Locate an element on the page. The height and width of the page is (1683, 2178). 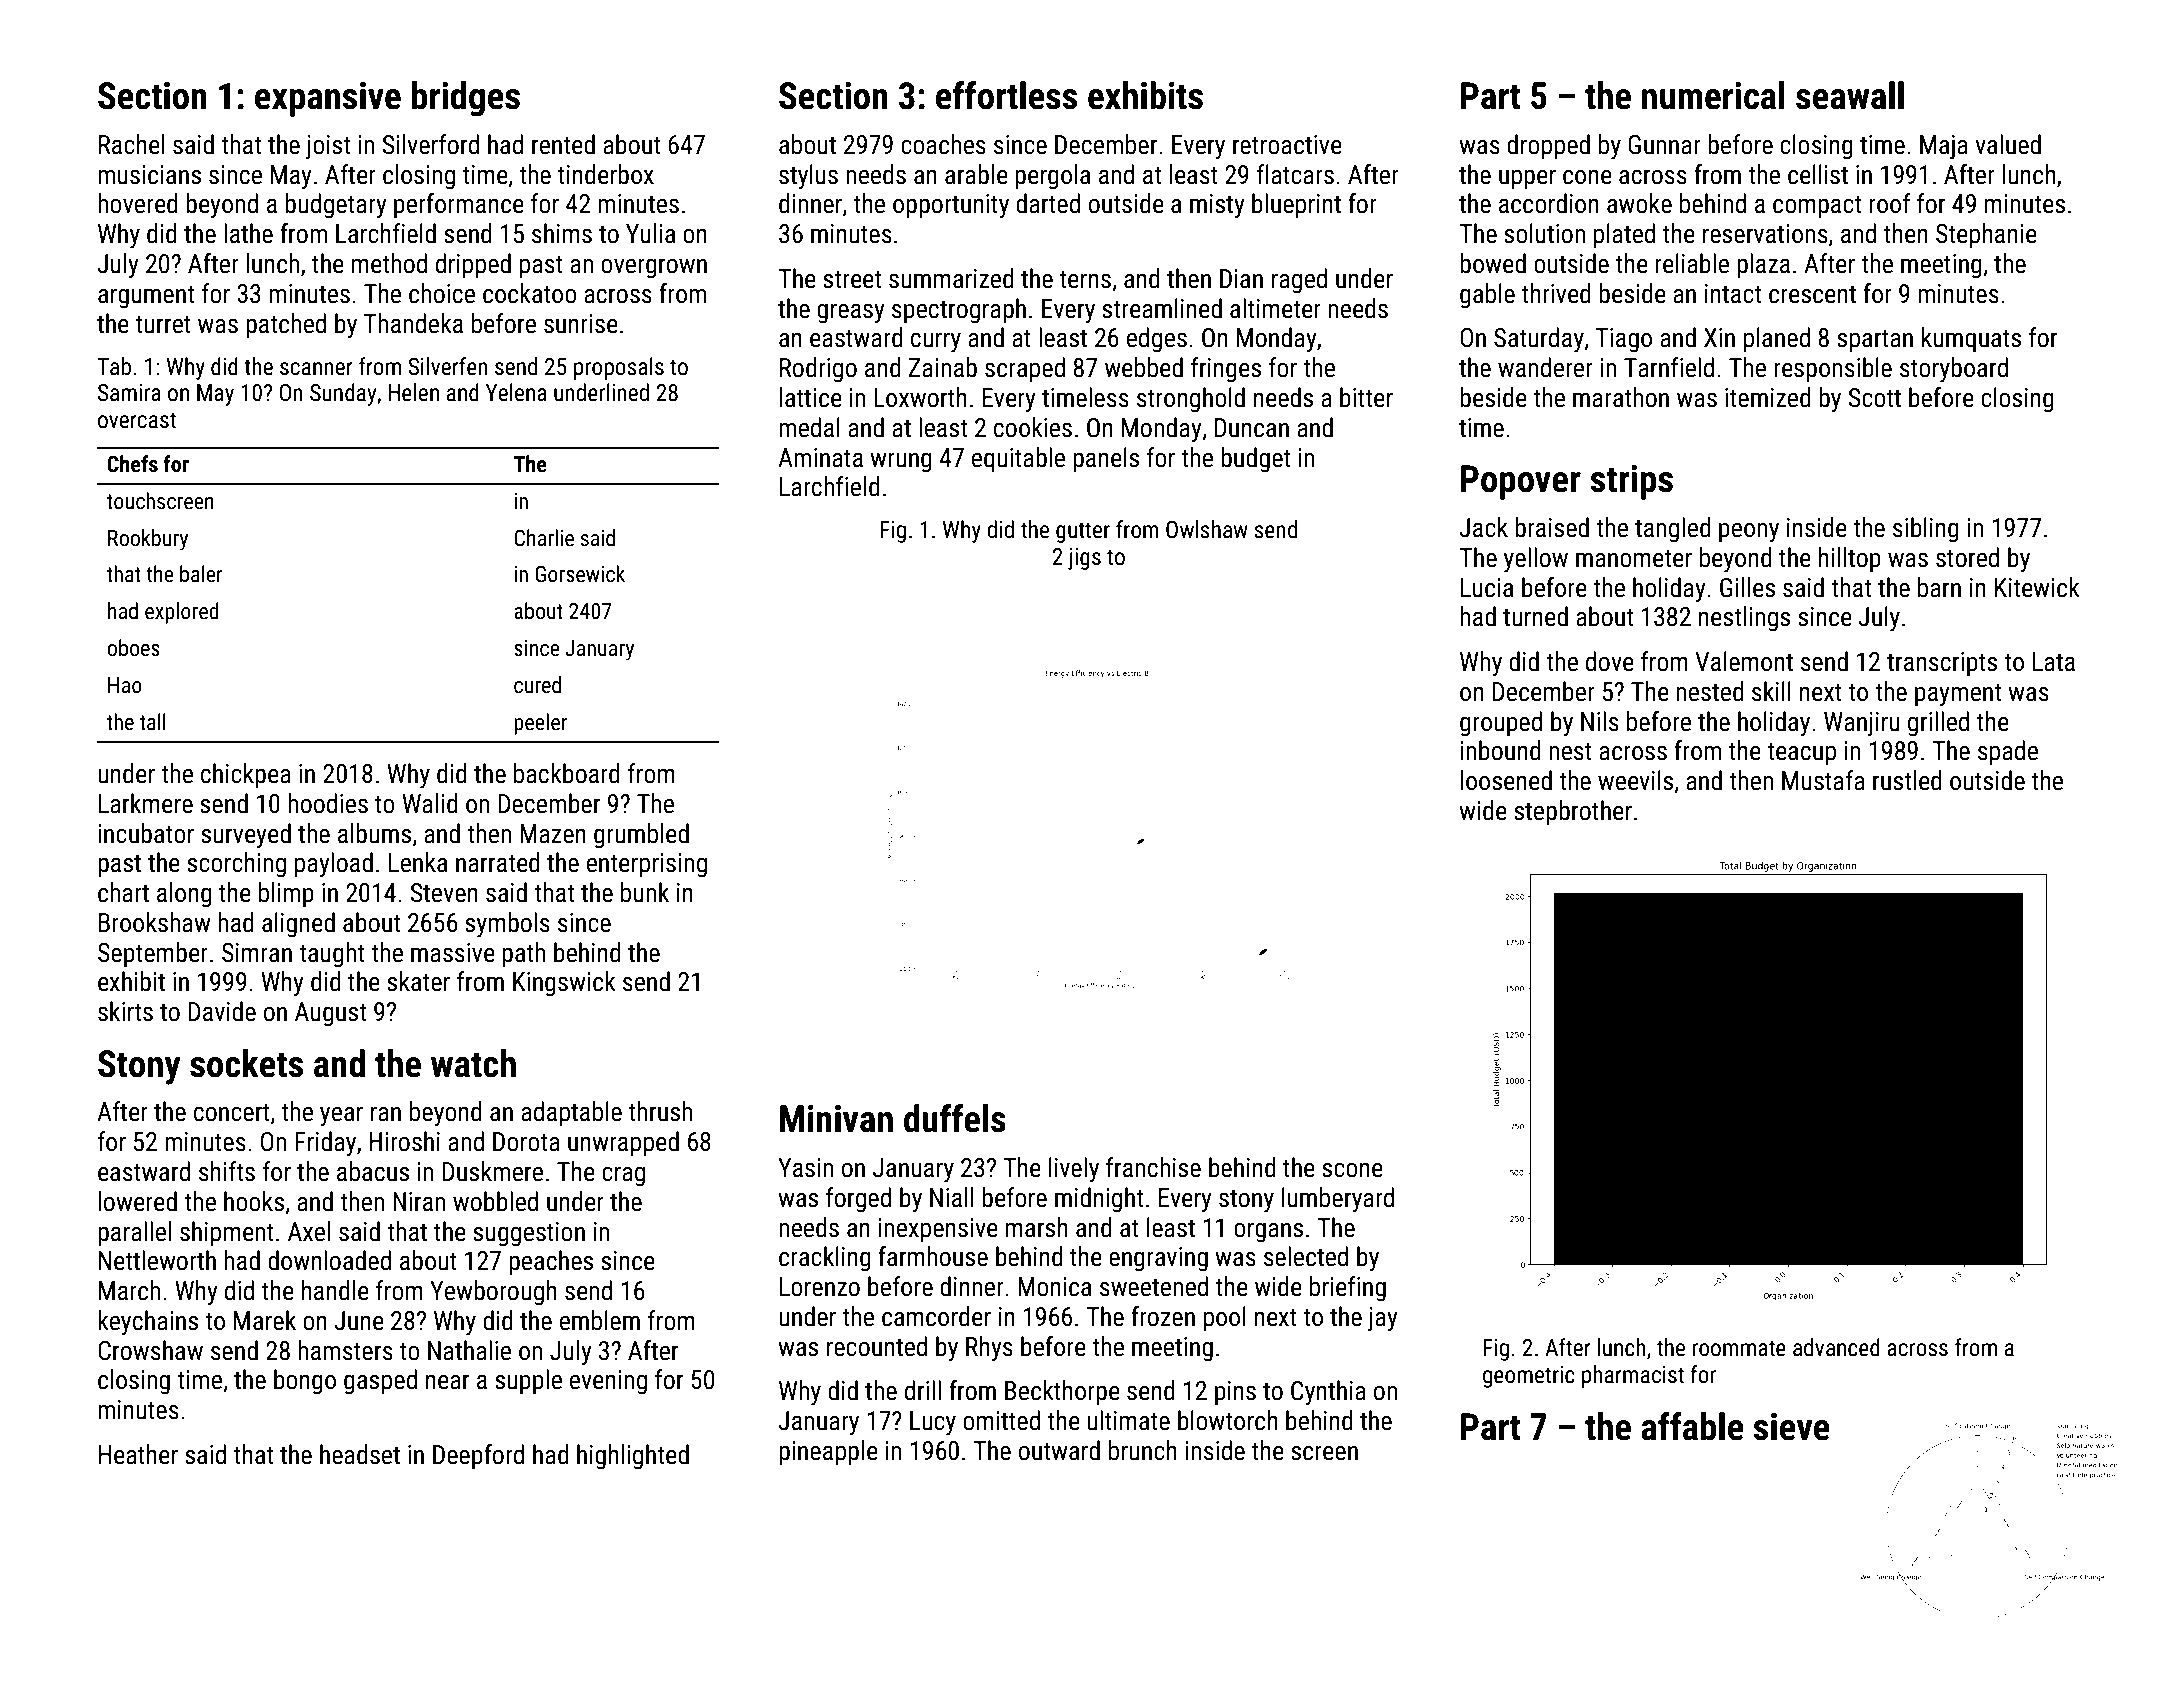
shifts is located at coordinates (227, 1171).
